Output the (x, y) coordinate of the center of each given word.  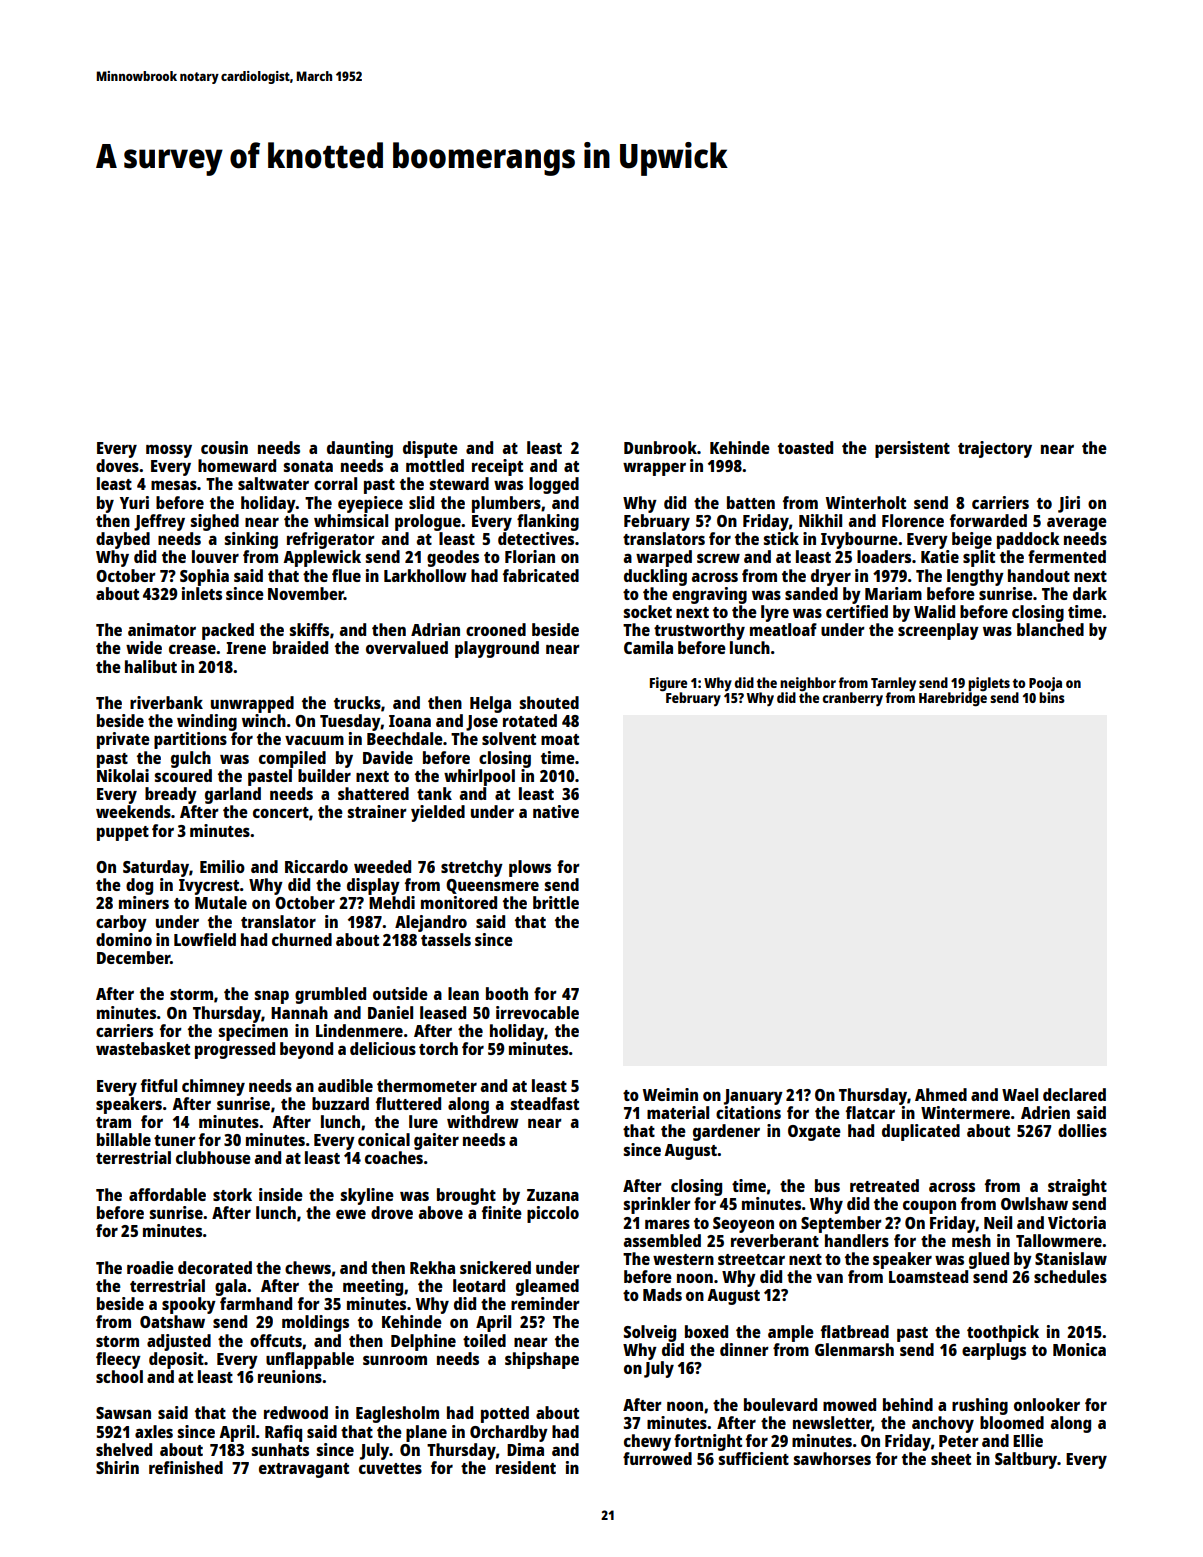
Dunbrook (660, 447)
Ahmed (941, 1094)
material (678, 1112)
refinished (186, 1467)
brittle (556, 902)
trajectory (995, 449)
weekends (133, 811)
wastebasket (143, 1048)
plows (530, 868)
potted (505, 1414)
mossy (169, 451)
